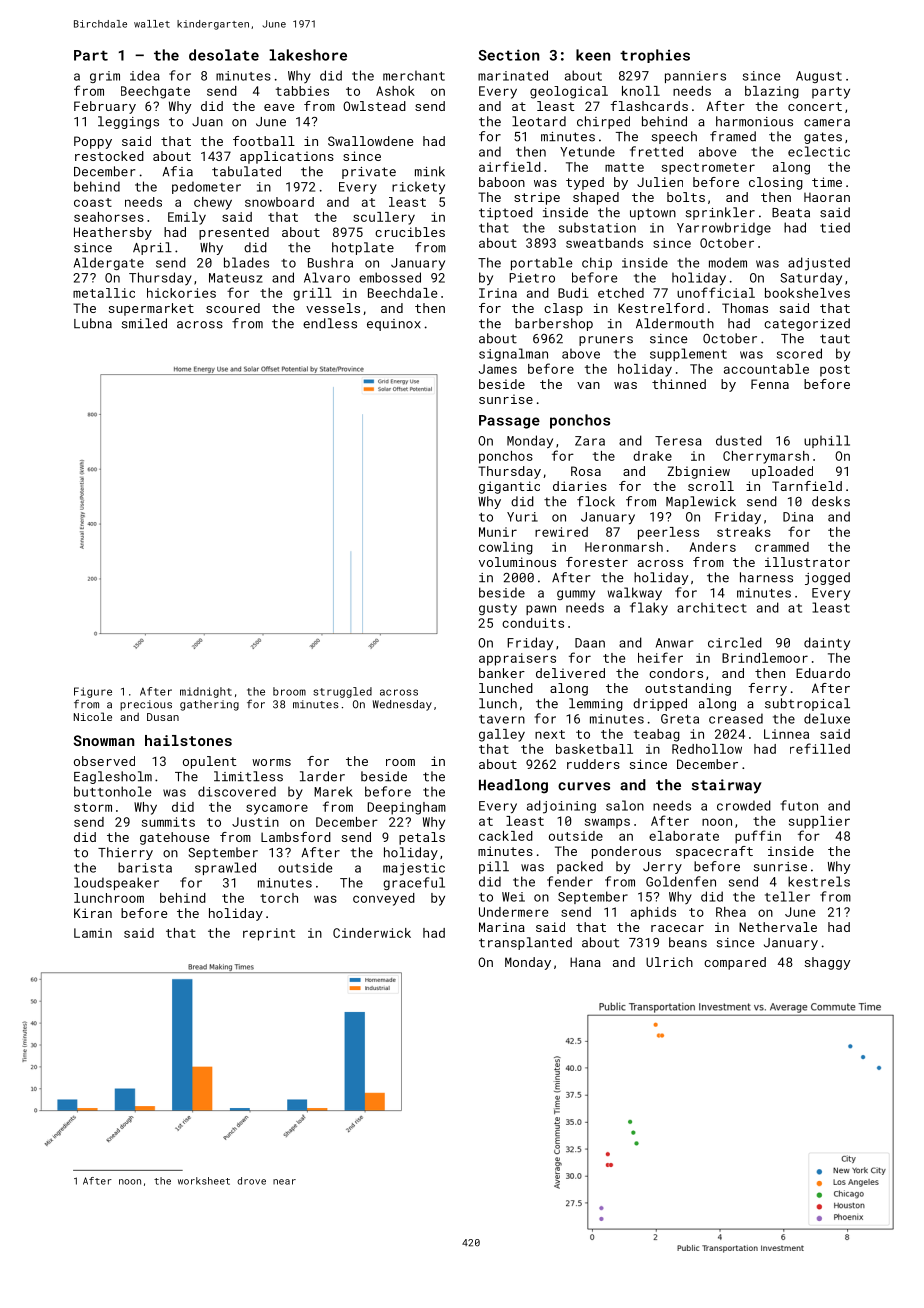 The image size is (924, 1308). What do you see at coordinates (655, 56) in the image?
I see `trophies` at bounding box center [655, 56].
